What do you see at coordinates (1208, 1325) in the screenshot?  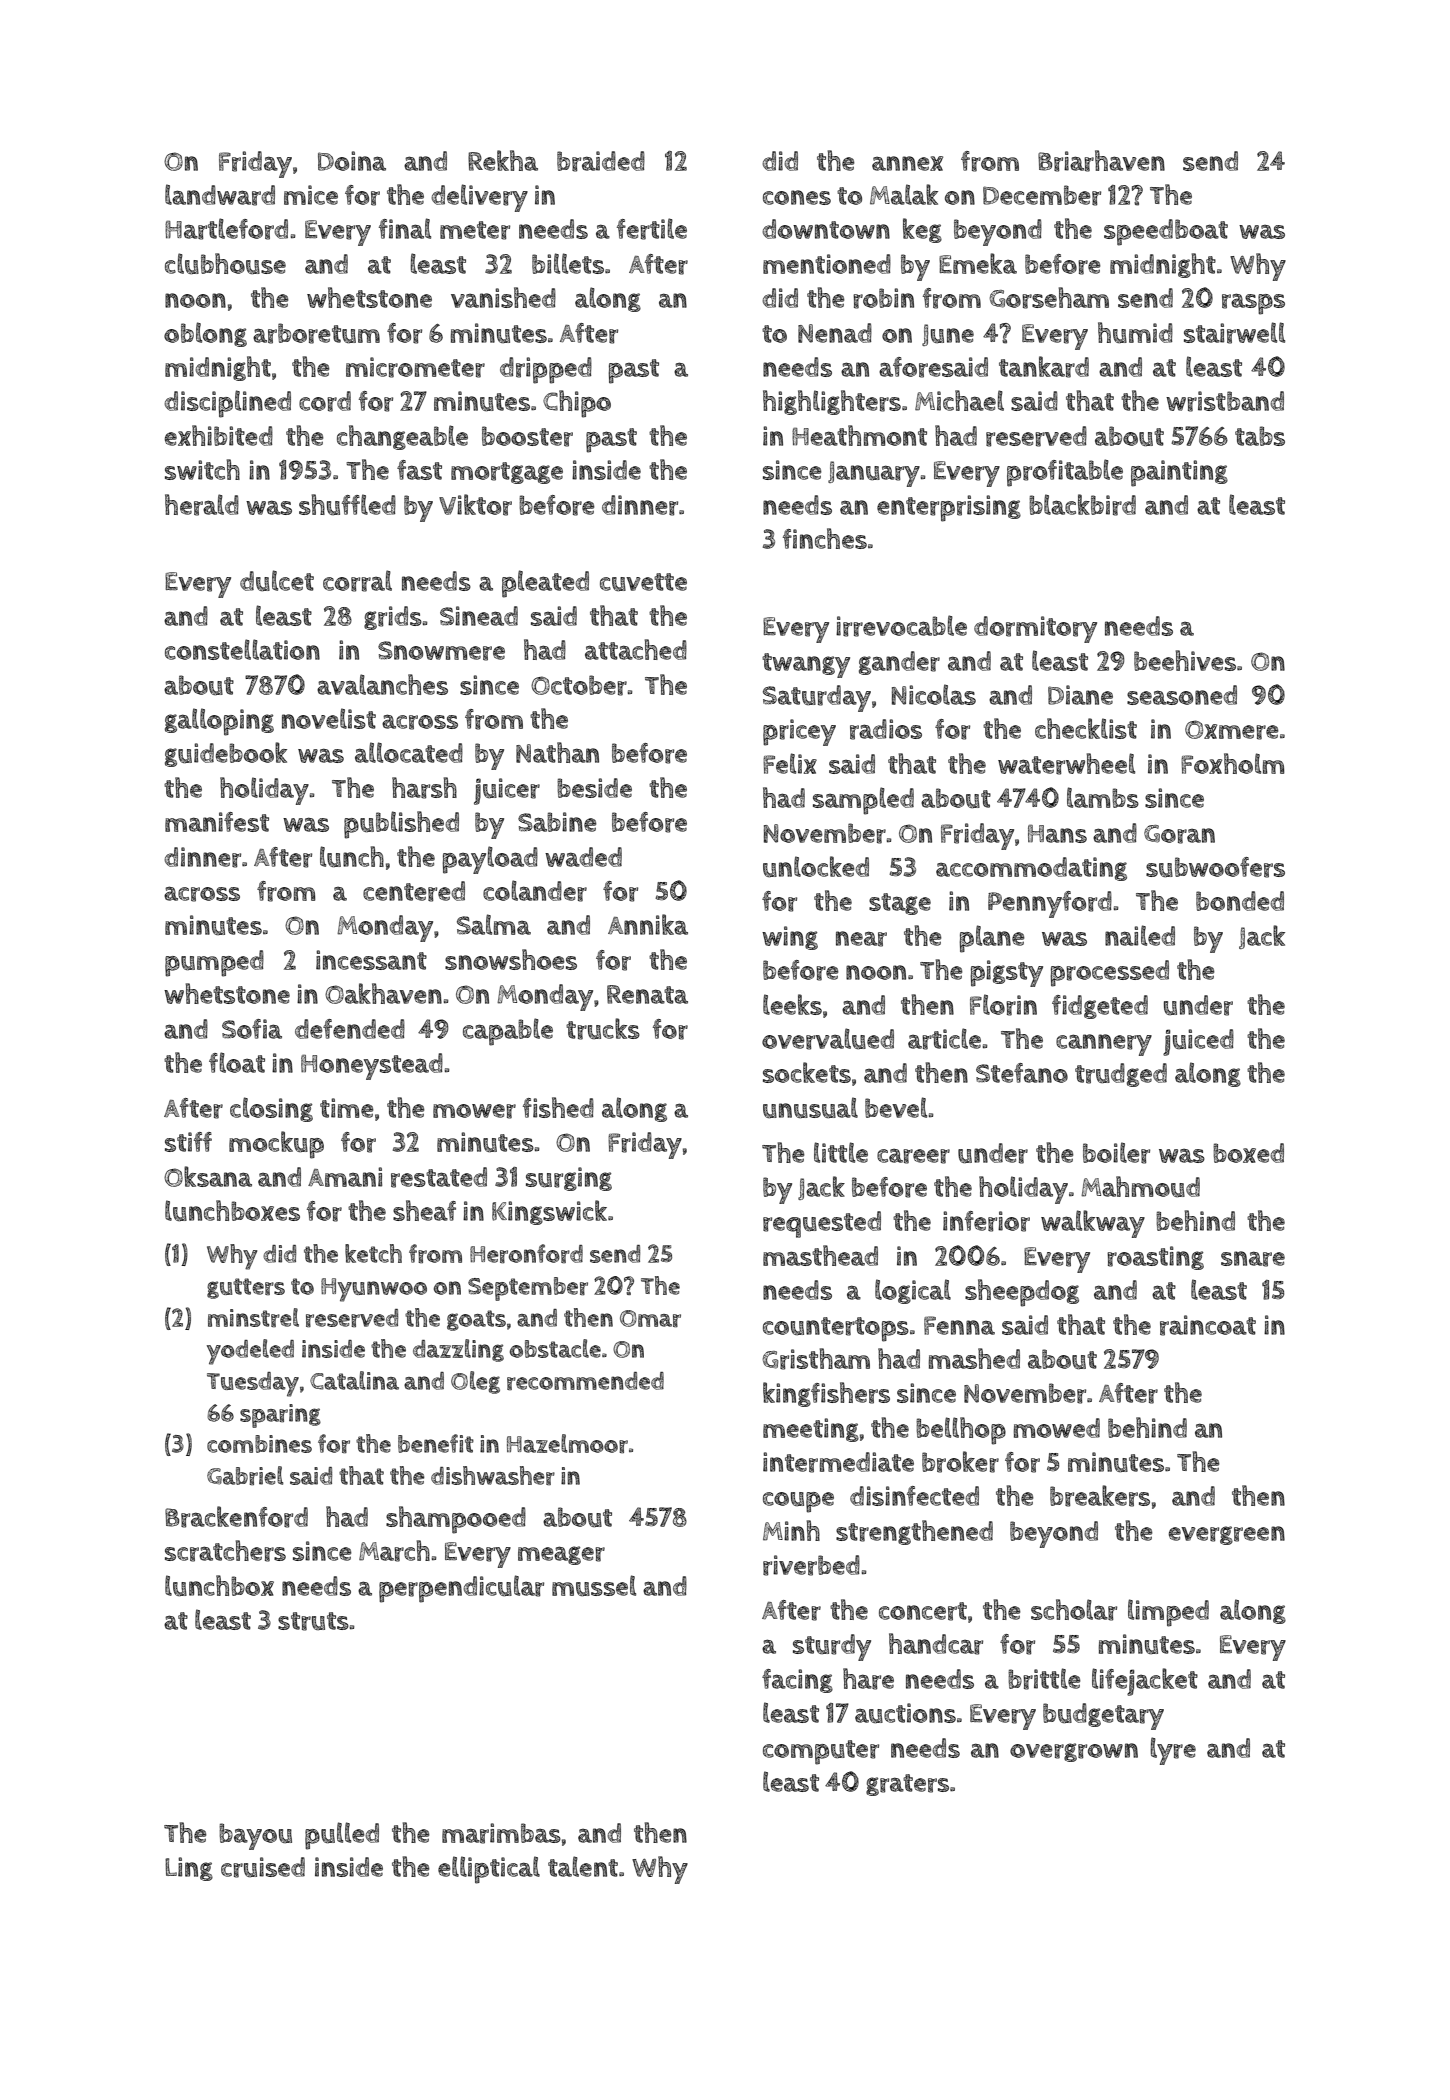 I see `raincoat` at bounding box center [1208, 1325].
